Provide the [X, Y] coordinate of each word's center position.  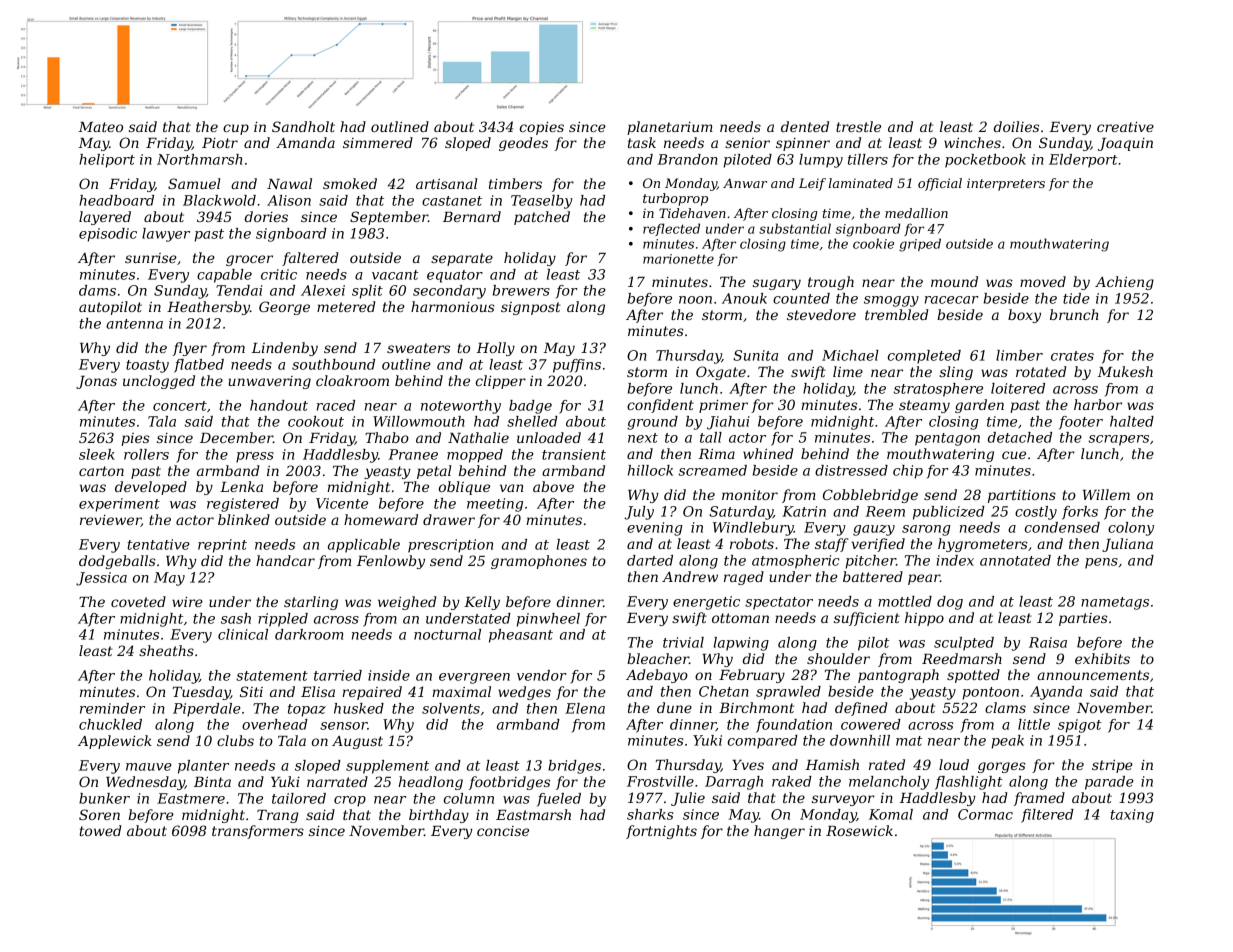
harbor [1098, 404]
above [553, 486]
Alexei [323, 290]
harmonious [453, 306]
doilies [1016, 126]
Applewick [115, 742]
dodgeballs [117, 562]
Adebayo [657, 676]
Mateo [101, 127]
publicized [949, 513]
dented [805, 126]
